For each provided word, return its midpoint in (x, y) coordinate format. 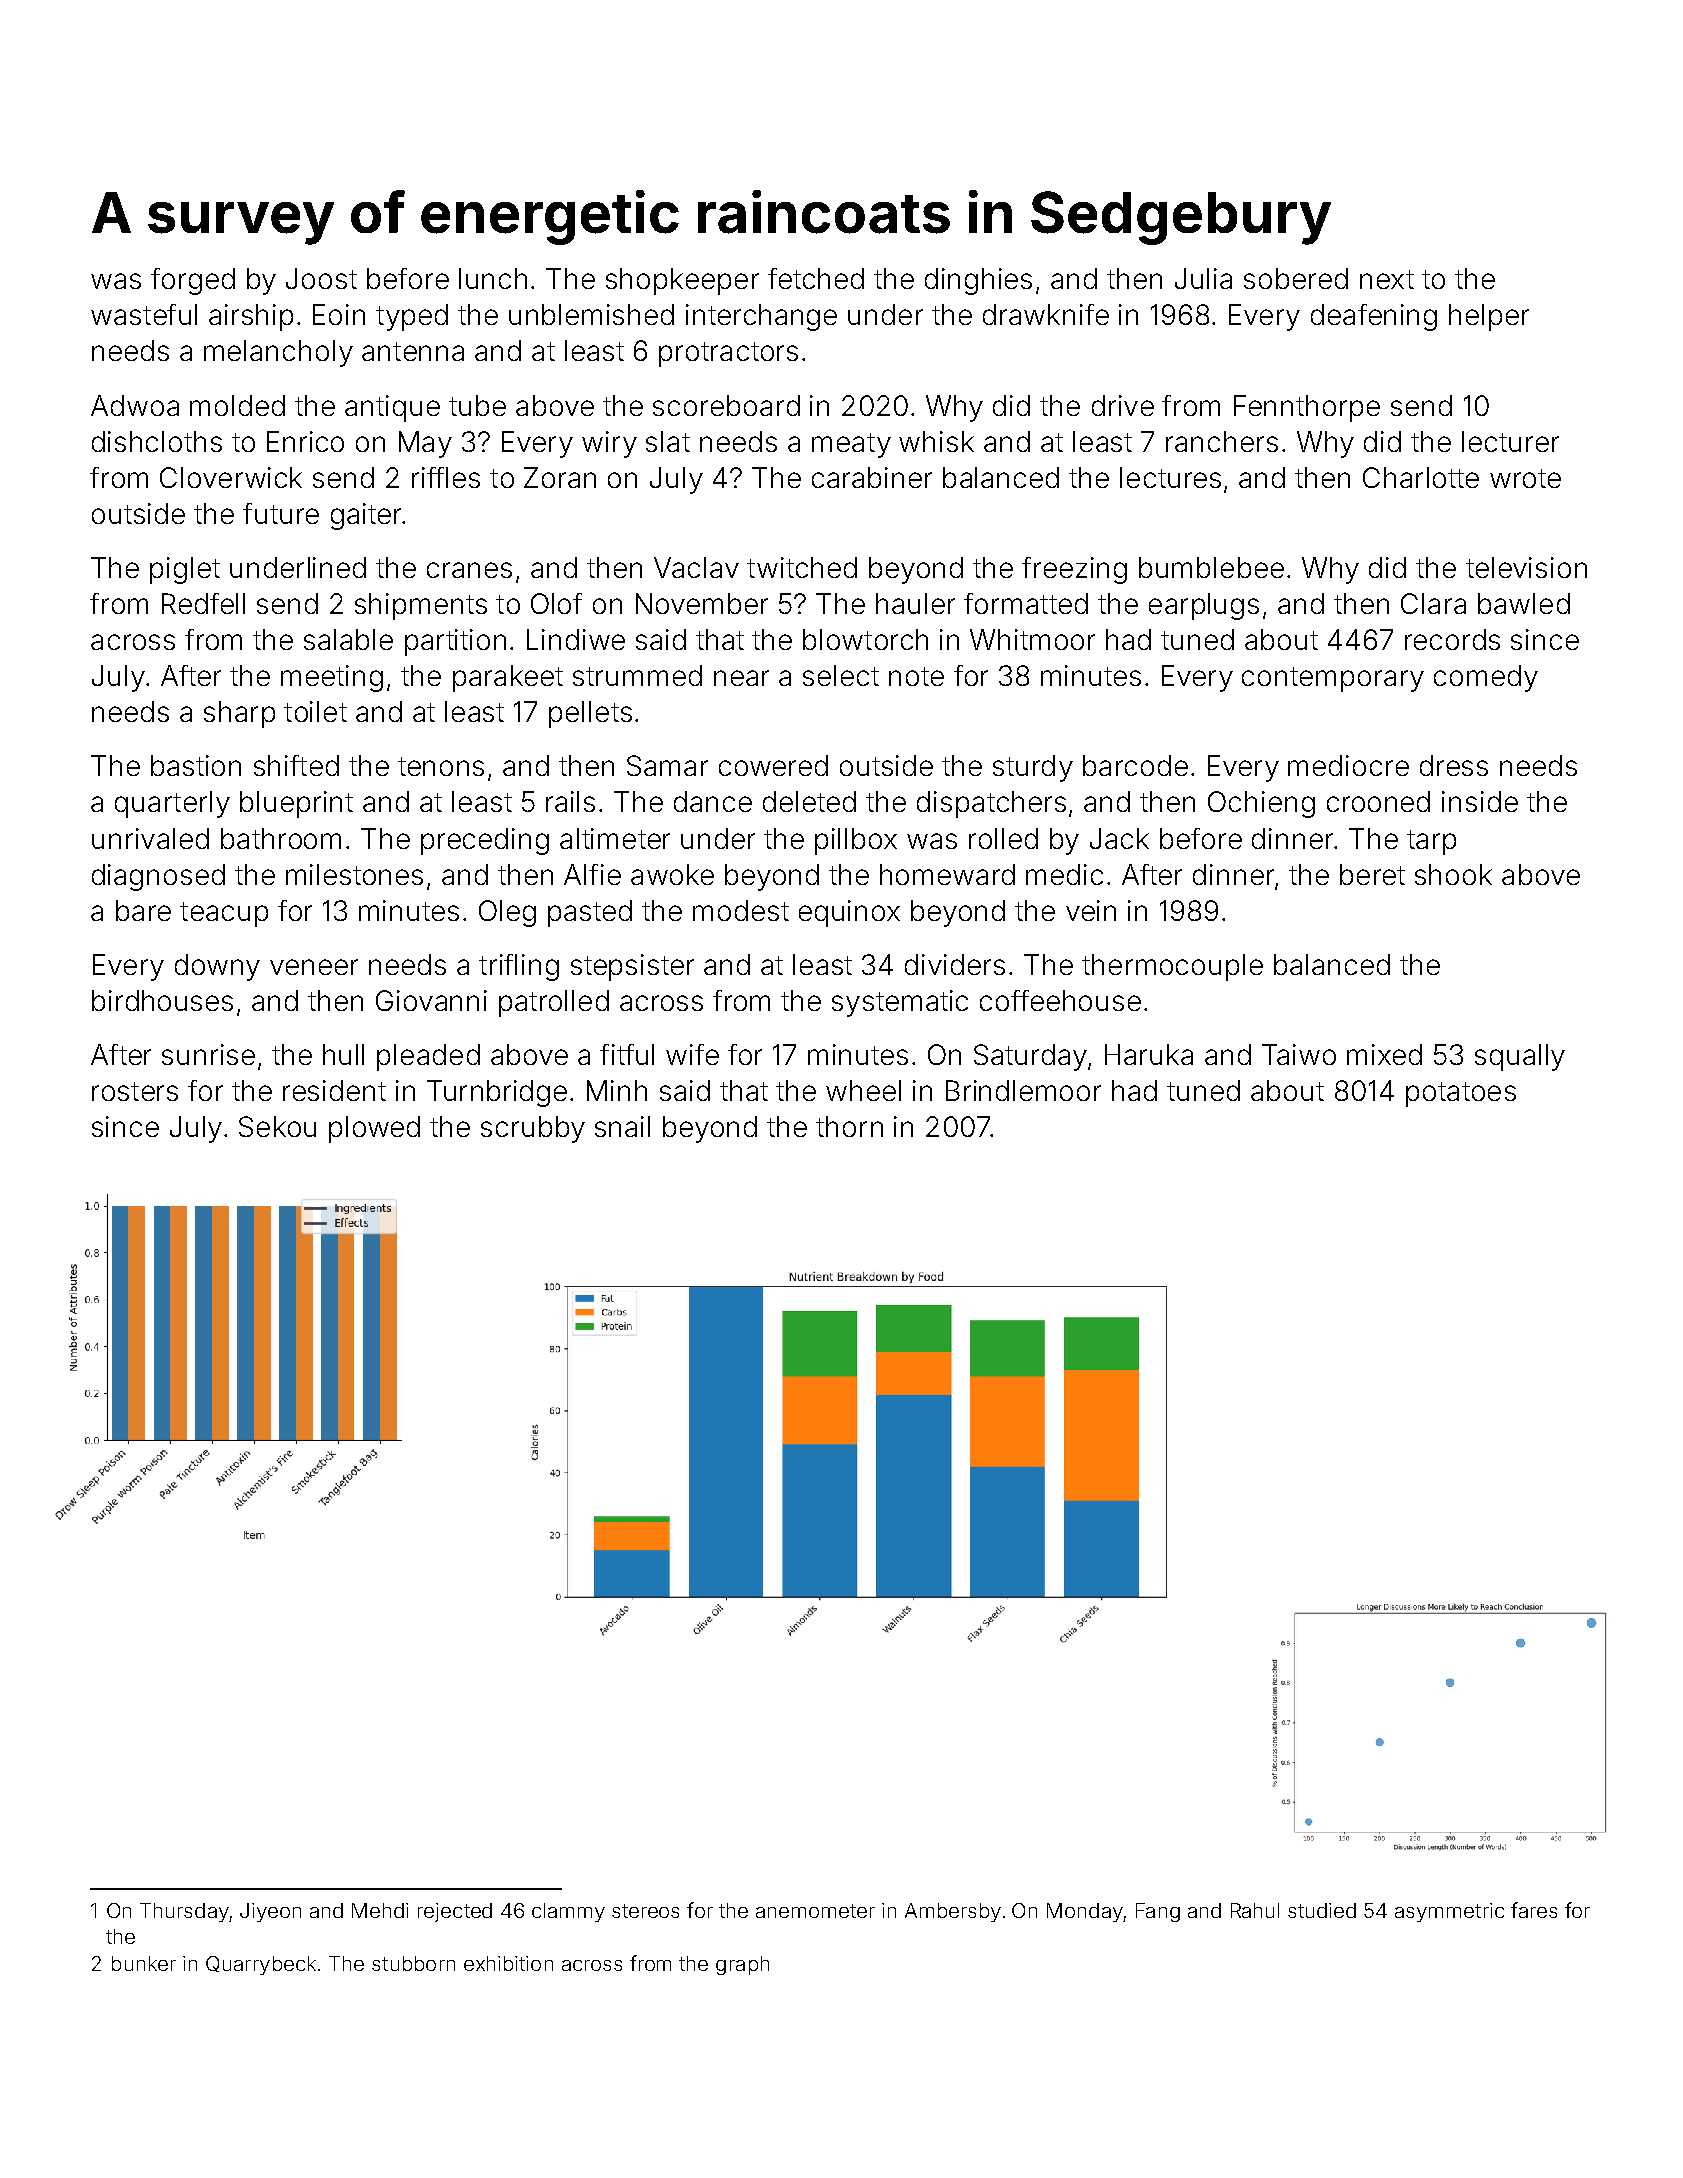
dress (1454, 765)
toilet (315, 711)
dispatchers (991, 804)
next (1387, 279)
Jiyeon (270, 1912)
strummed (637, 675)
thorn (849, 1126)
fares (1534, 1910)
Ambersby (953, 1912)
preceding (485, 841)
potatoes (1461, 1094)
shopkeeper (682, 281)
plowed (374, 1129)
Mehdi (380, 1910)
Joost (321, 278)
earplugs (1204, 606)
